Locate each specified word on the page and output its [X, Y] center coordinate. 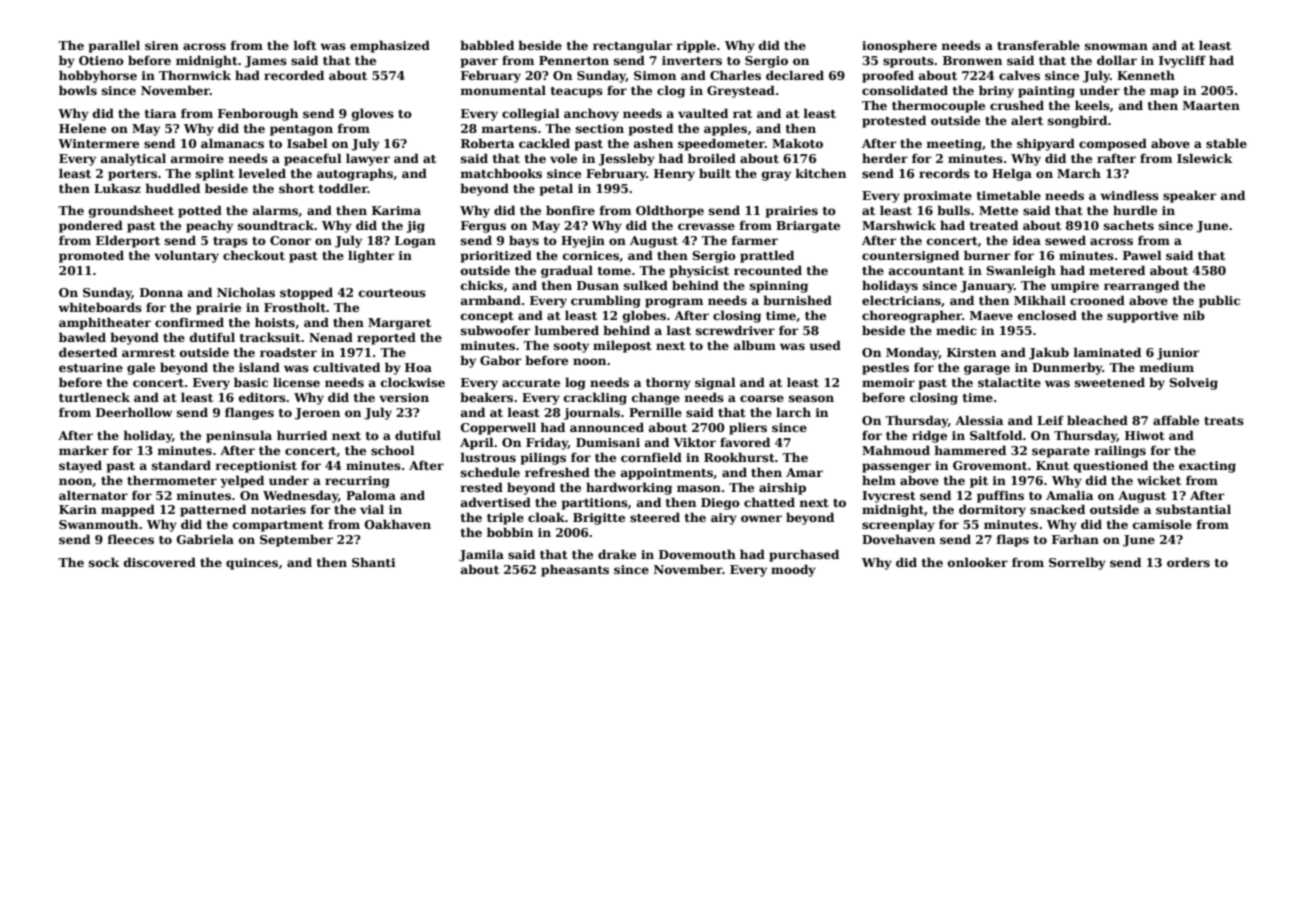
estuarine [91, 367]
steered [655, 517]
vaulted [703, 113]
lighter [371, 256]
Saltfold [996, 435]
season [811, 398]
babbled [487, 45]
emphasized [390, 46]
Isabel [307, 143]
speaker [1190, 196]
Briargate [808, 227]
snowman [1116, 46]
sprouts [908, 62]
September [296, 540]
